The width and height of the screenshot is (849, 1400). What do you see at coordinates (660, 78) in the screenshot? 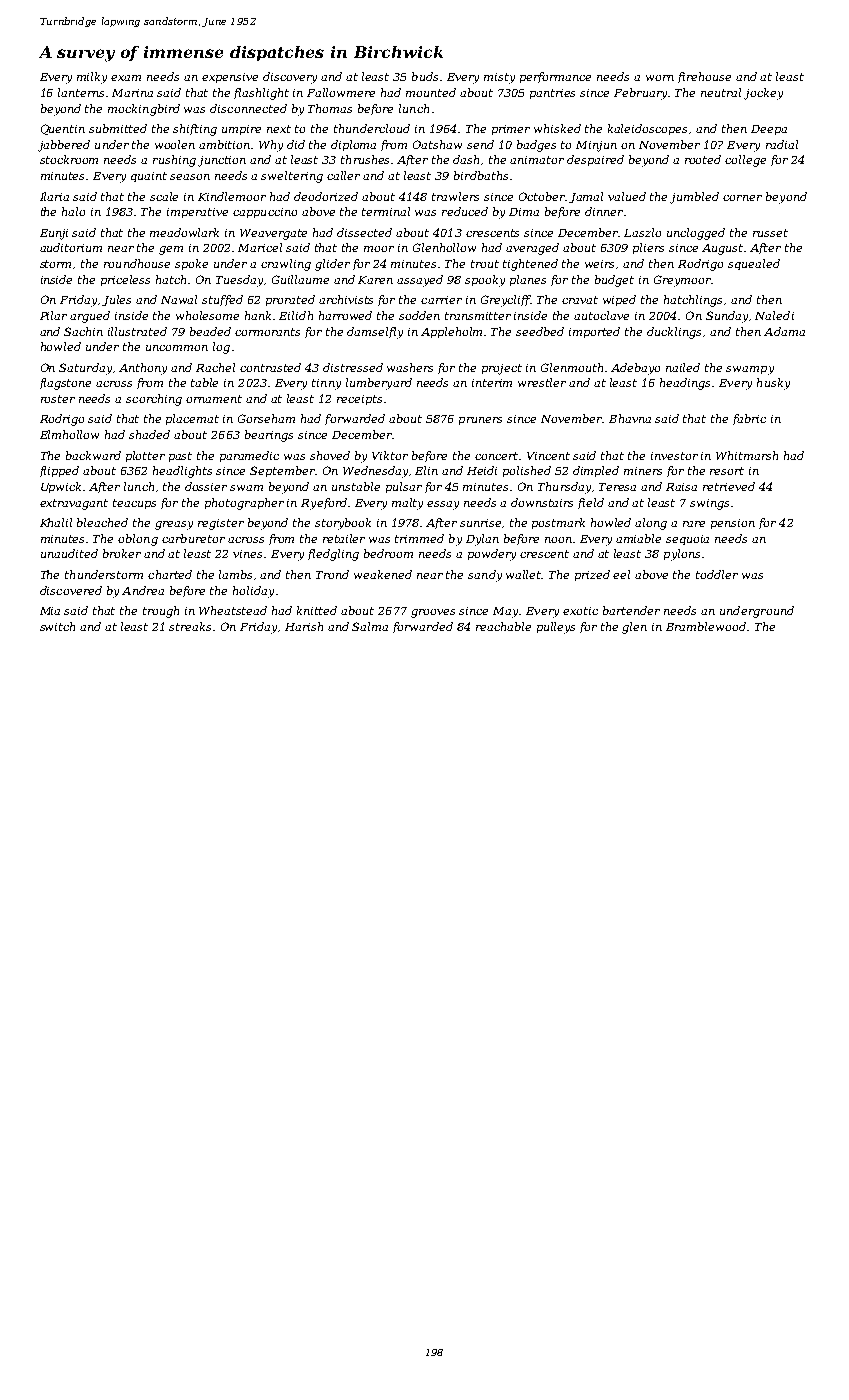
I see `worn` at bounding box center [660, 78].
